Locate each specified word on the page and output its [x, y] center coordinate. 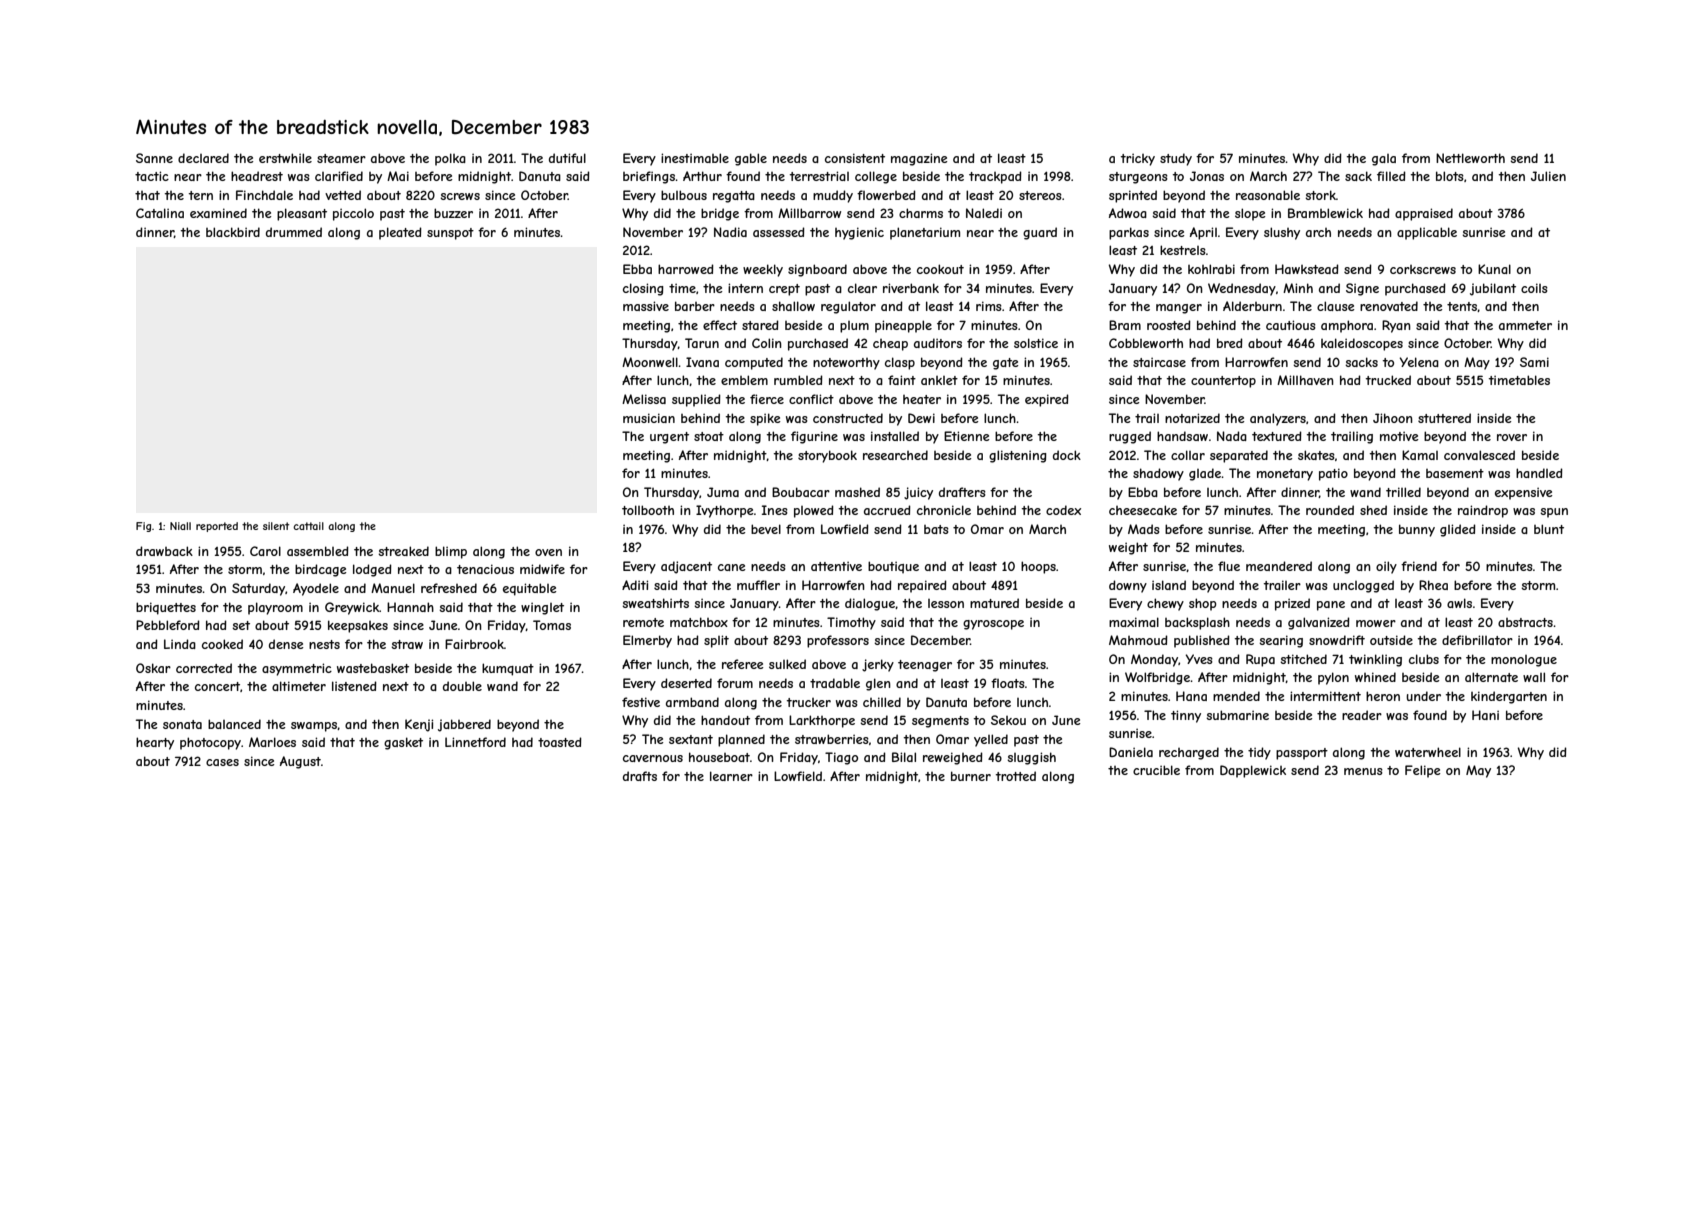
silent [276, 526]
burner [971, 776]
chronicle [944, 510]
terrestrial [819, 176]
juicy [918, 493]
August [300, 762]
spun [1554, 513]
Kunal [1494, 269]
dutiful [567, 158]
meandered [1279, 566]
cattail [308, 526]
